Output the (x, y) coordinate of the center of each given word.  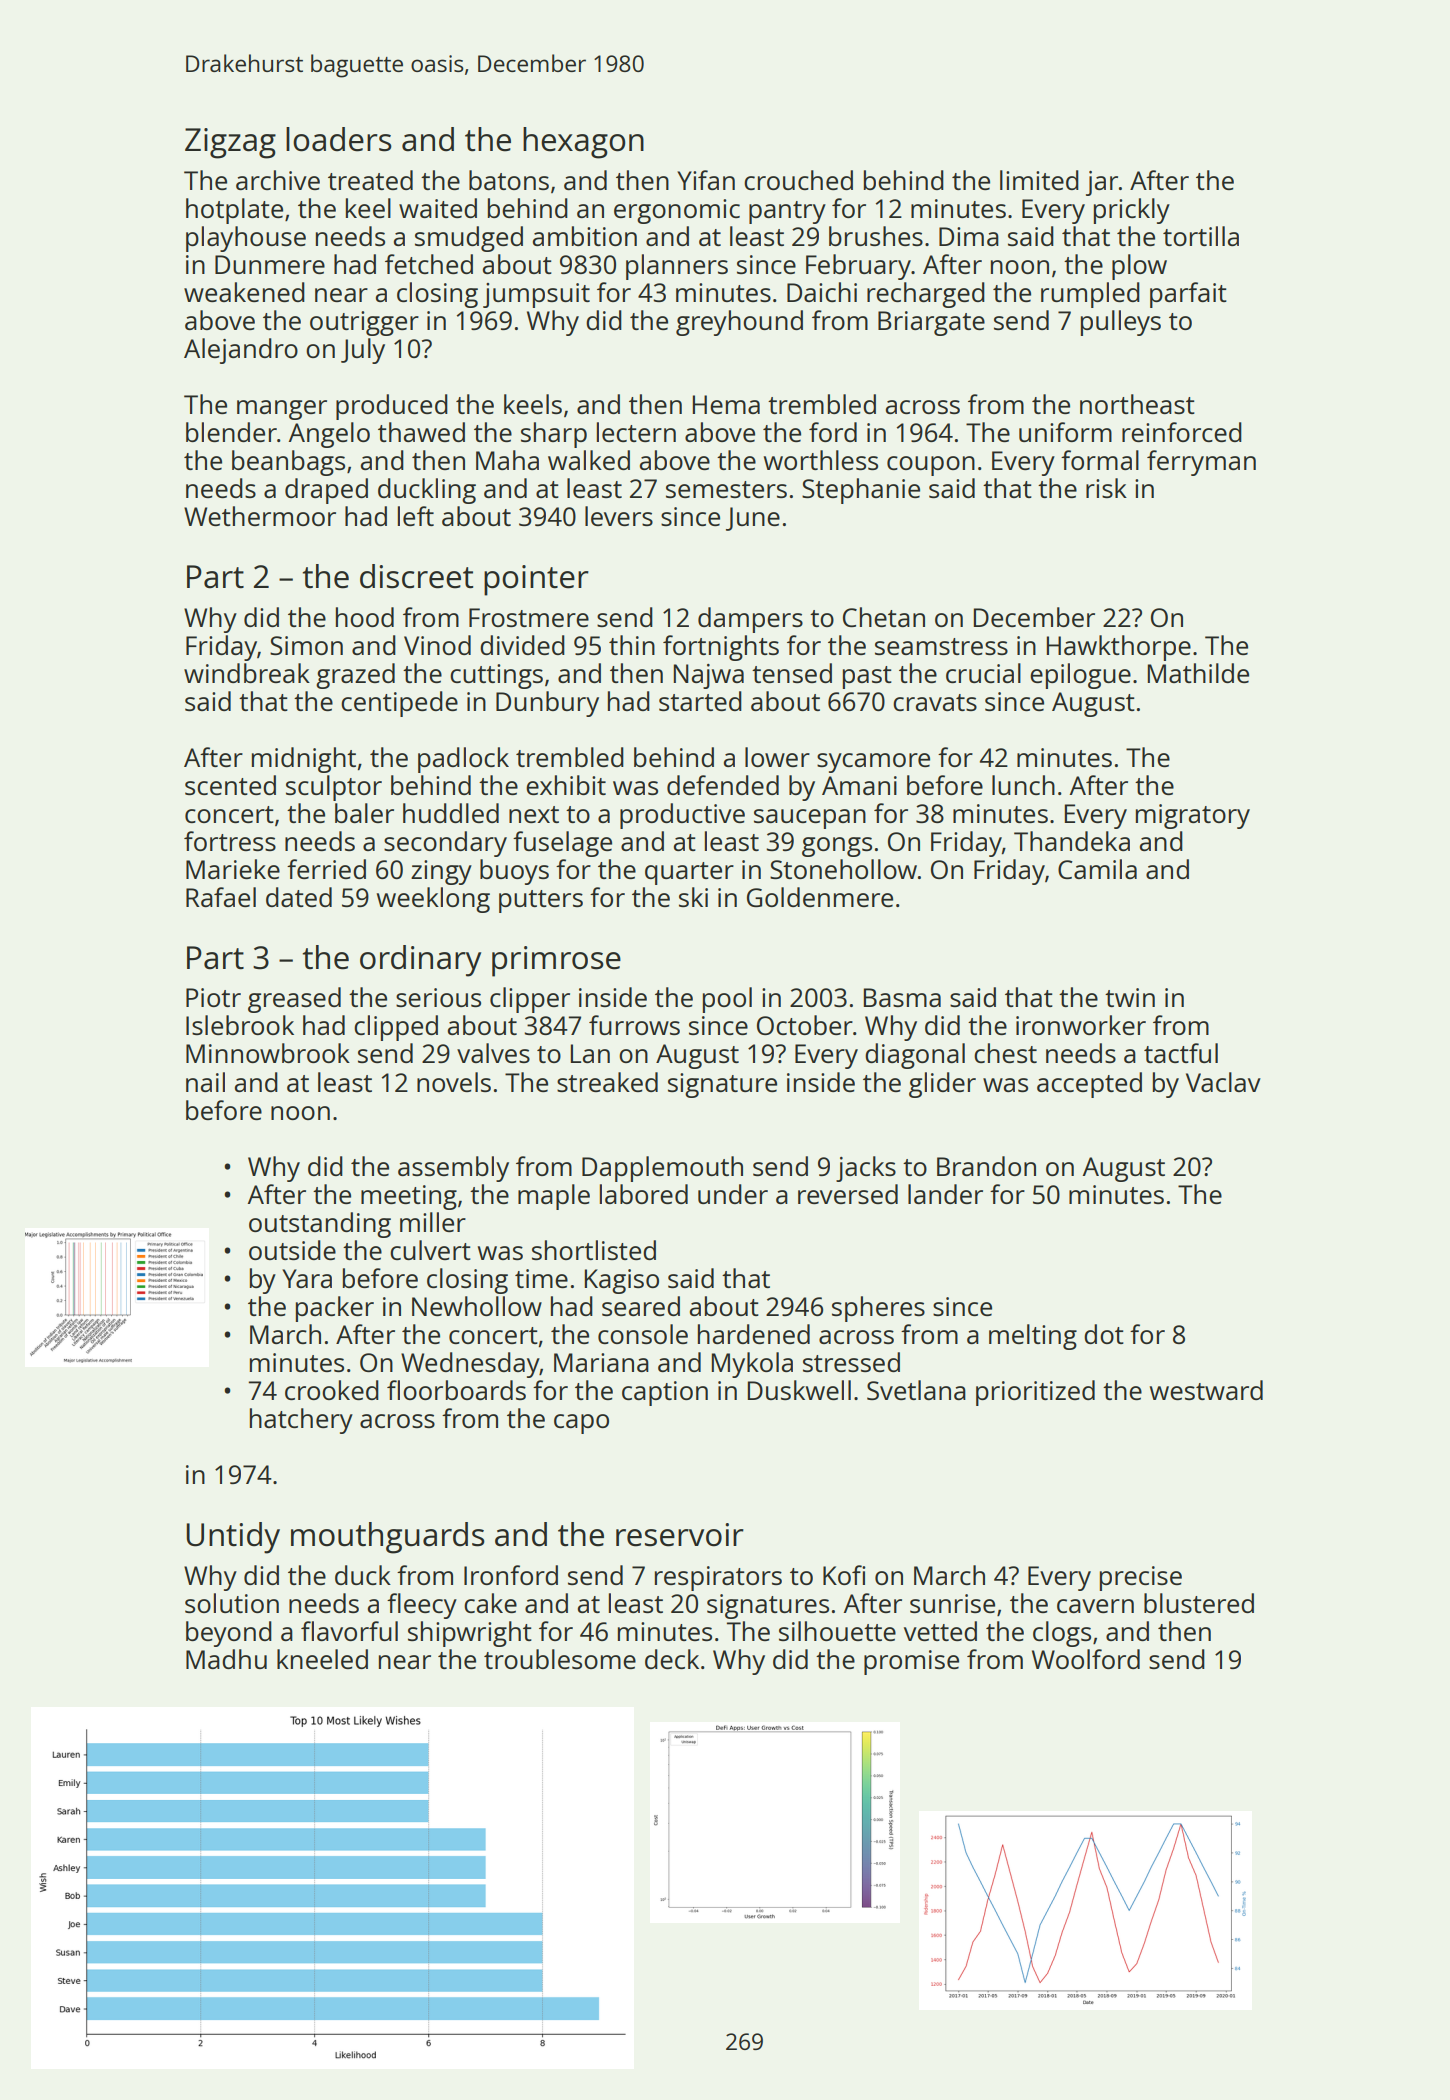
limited (1039, 180)
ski (693, 897)
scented (230, 785)
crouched (798, 180)
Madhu (226, 1659)
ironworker (1081, 1025)
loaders (339, 139)
